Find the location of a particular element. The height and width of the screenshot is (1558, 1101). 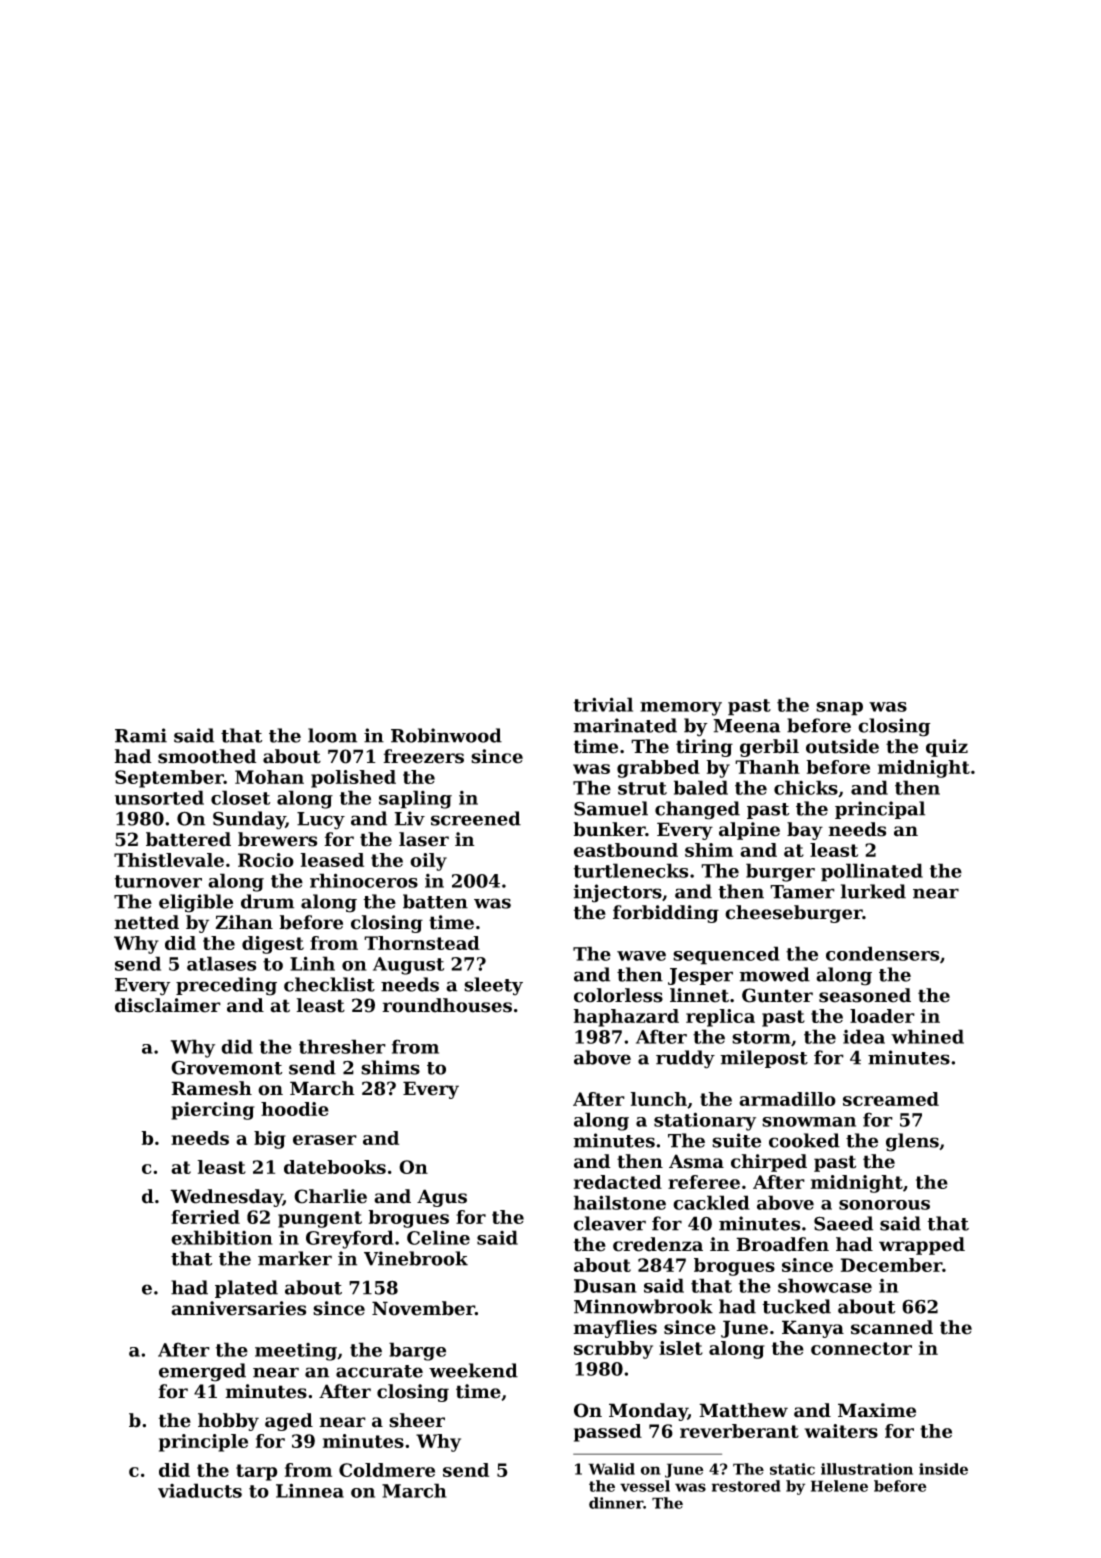

condensers is located at coordinates (882, 953).
